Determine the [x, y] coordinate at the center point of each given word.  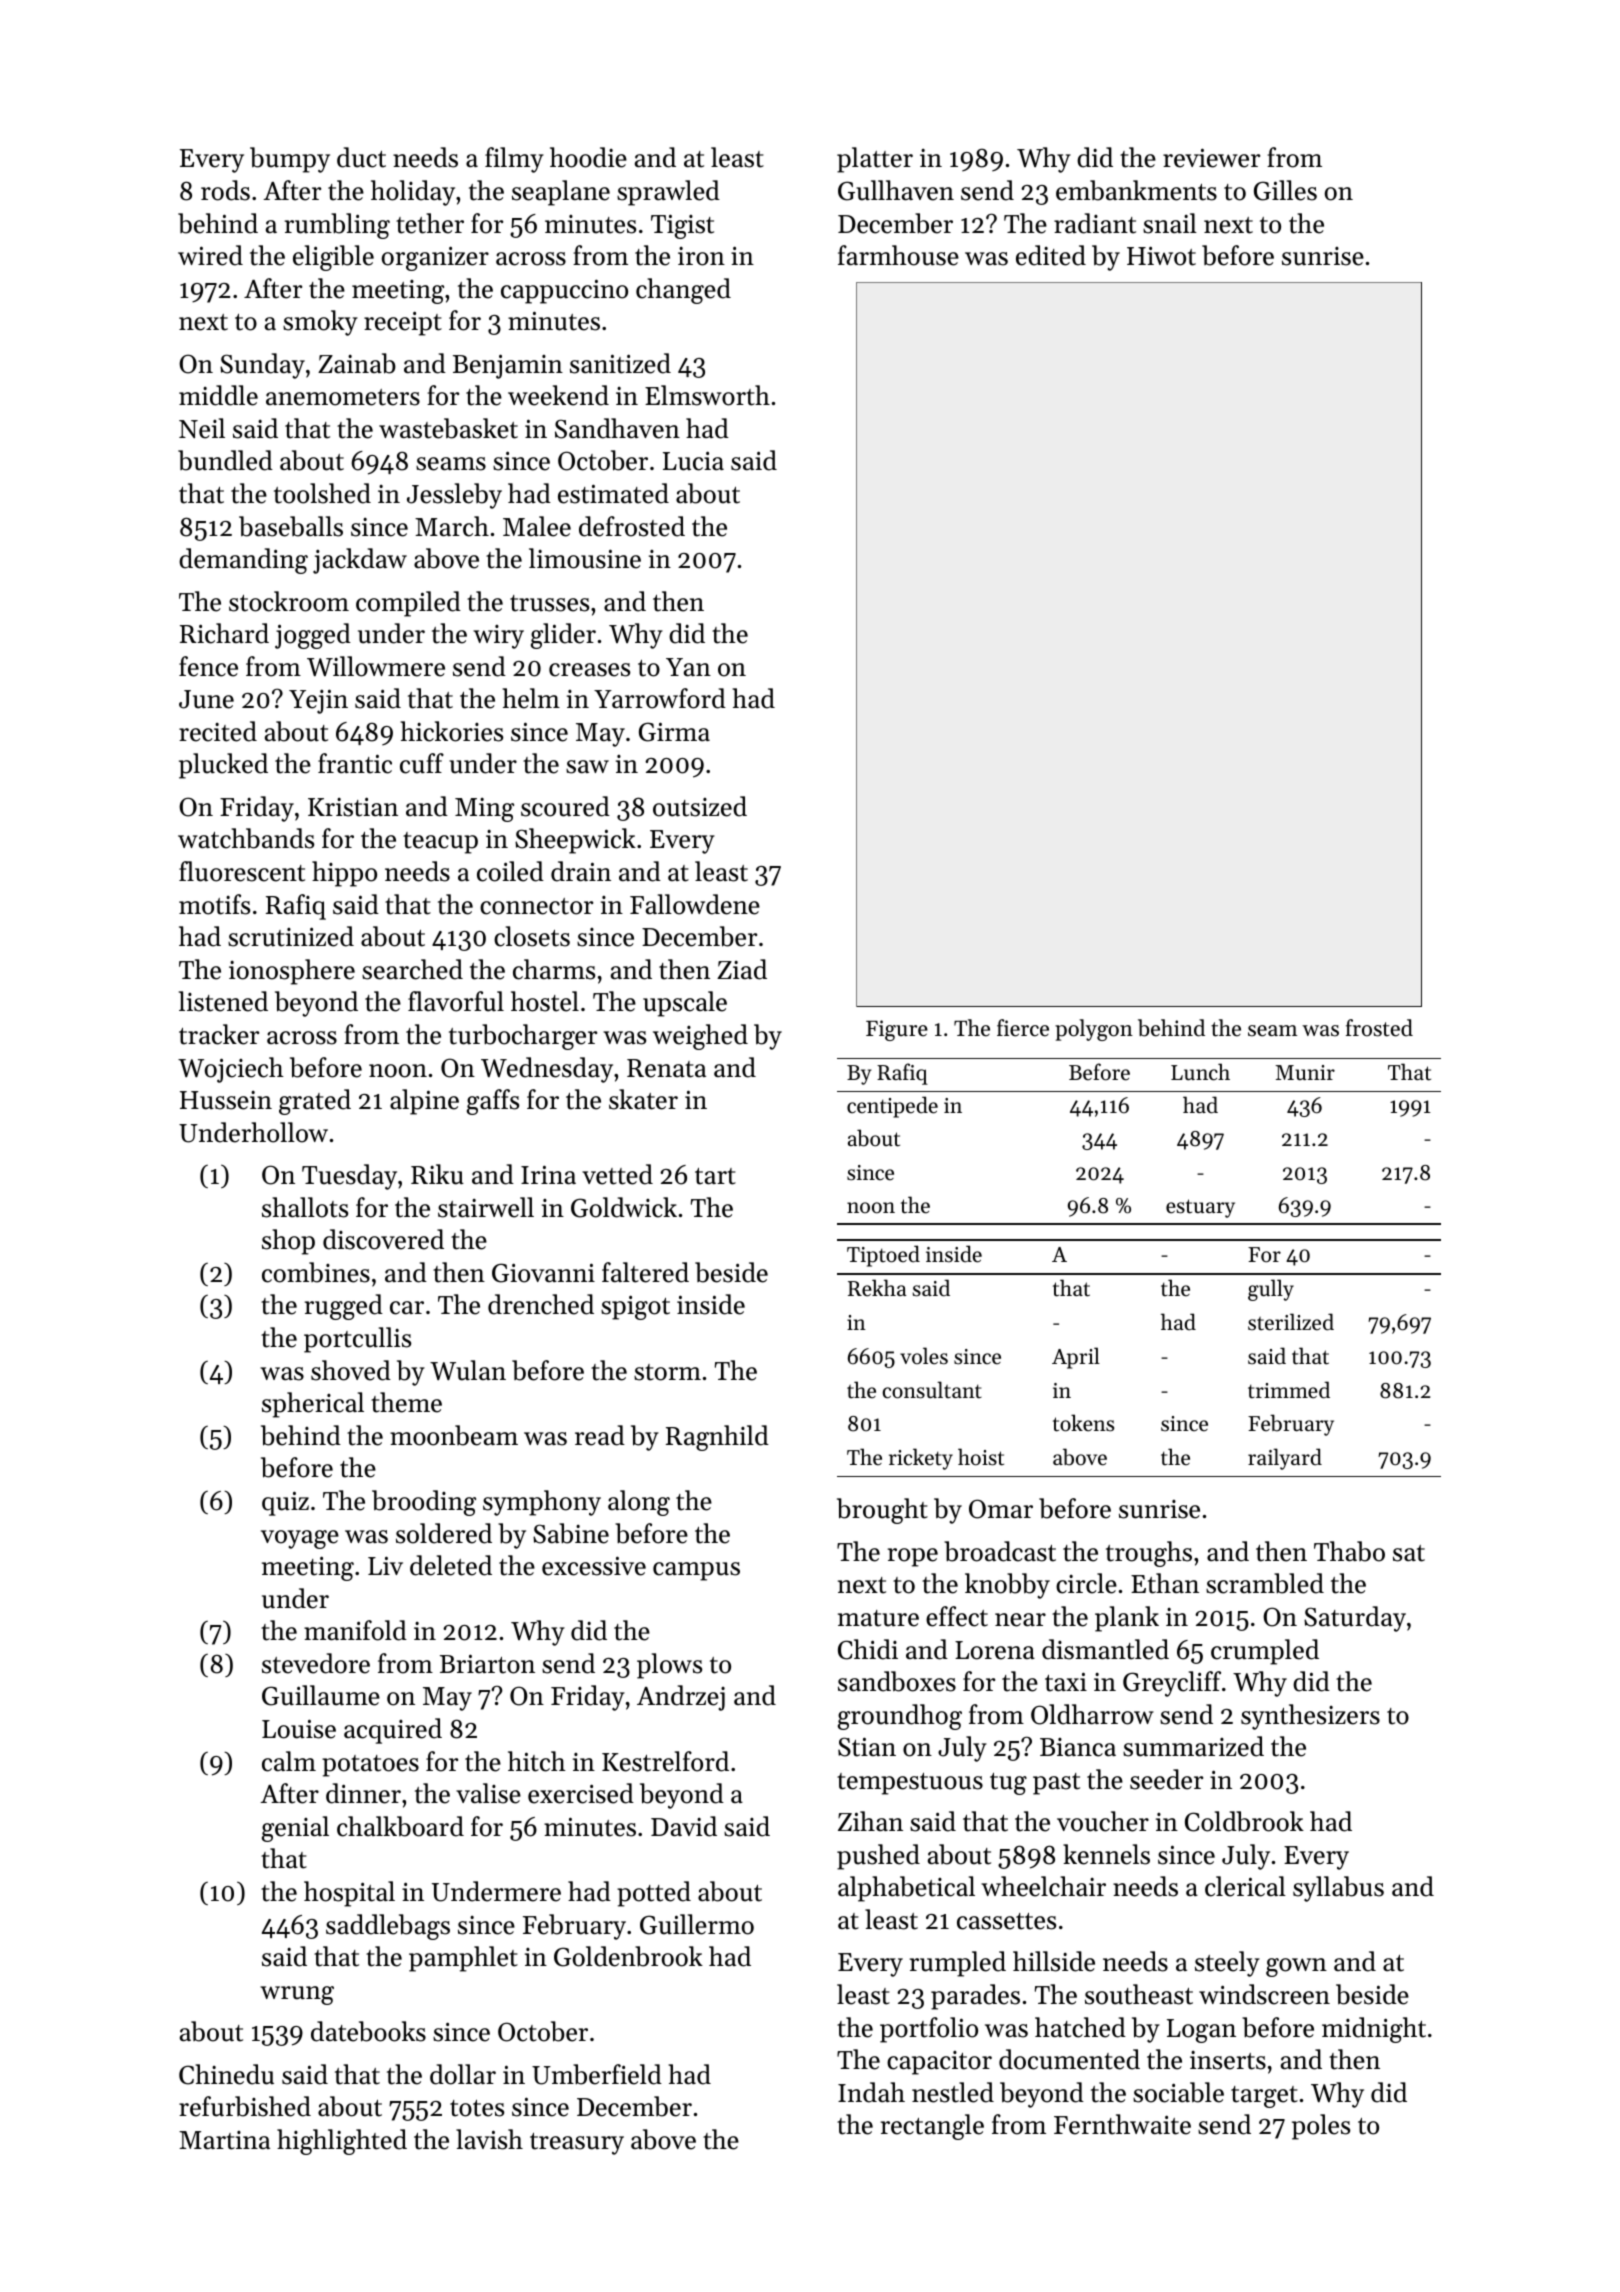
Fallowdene [695, 904]
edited [1051, 255]
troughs [1149, 1554]
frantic [355, 763]
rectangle [932, 2127]
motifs [214, 904]
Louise [299, 1729]
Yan [688, 667]
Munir [1305, 1072]
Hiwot [1161, 256]
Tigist [682, 226]
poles [1321, 2127]
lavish [489, 2139]
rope [913, 1557]
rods [225, 190]
